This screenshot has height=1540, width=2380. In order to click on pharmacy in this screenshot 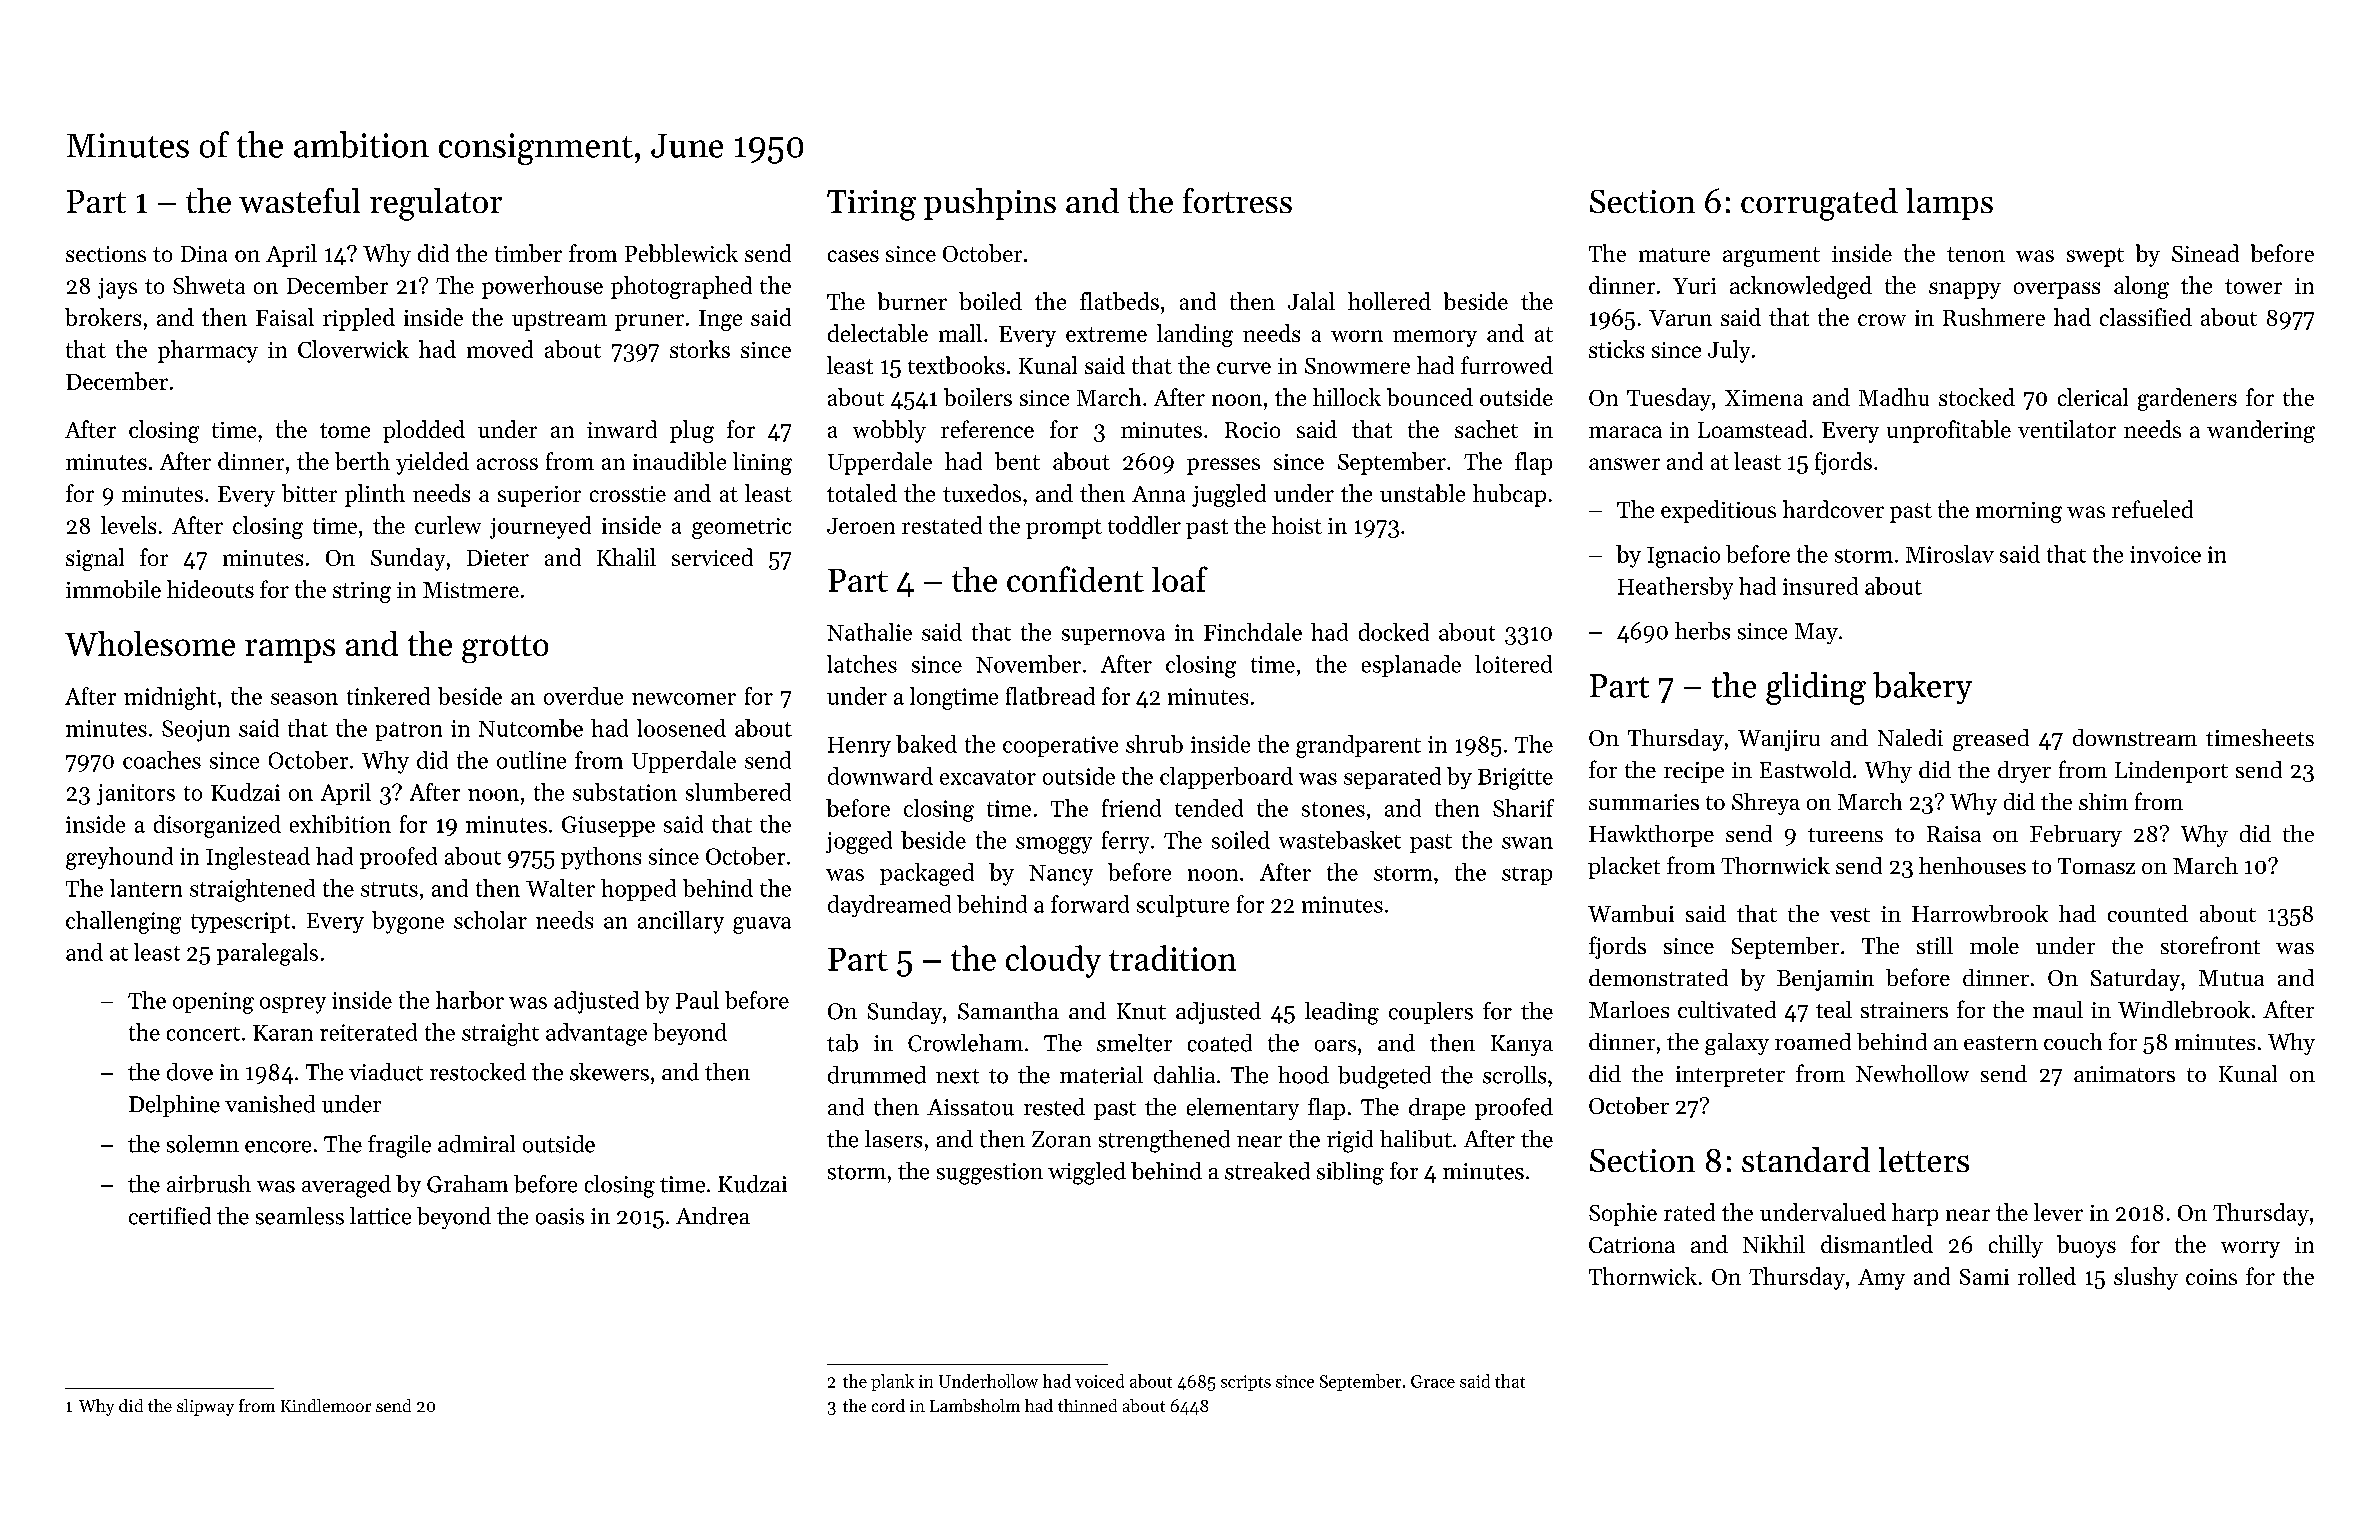, I will do `click(208, 351)`.
